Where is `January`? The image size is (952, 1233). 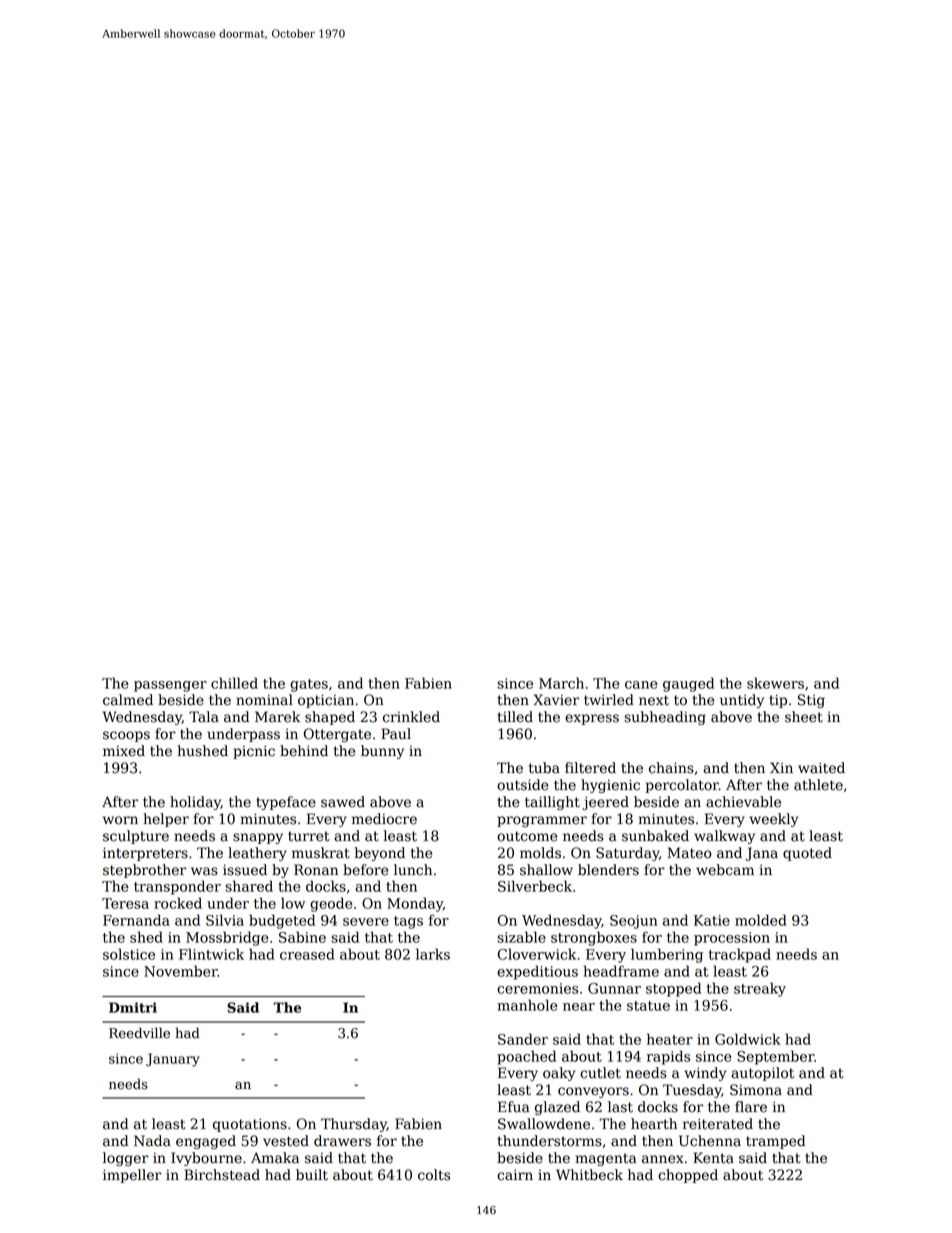
January is located at coordinates (173, 1060).
